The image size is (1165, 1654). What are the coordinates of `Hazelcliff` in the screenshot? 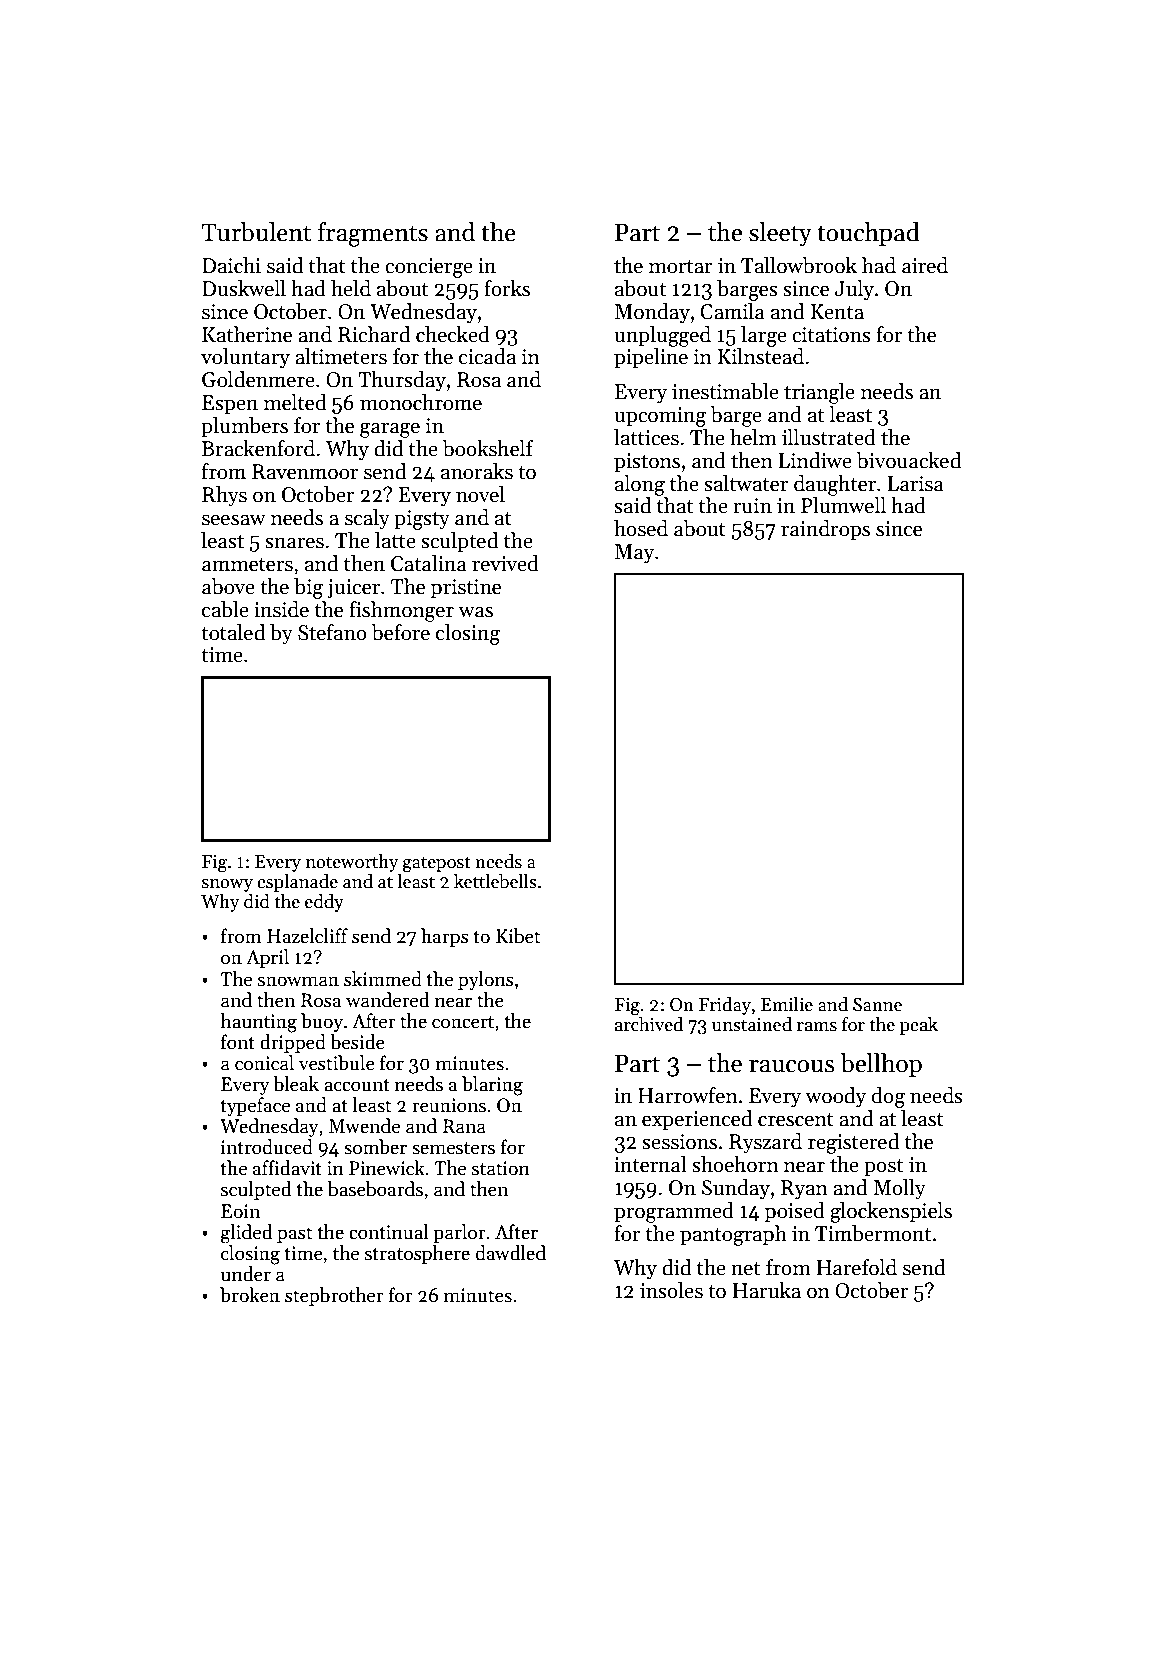 It's located at (307, 936).
